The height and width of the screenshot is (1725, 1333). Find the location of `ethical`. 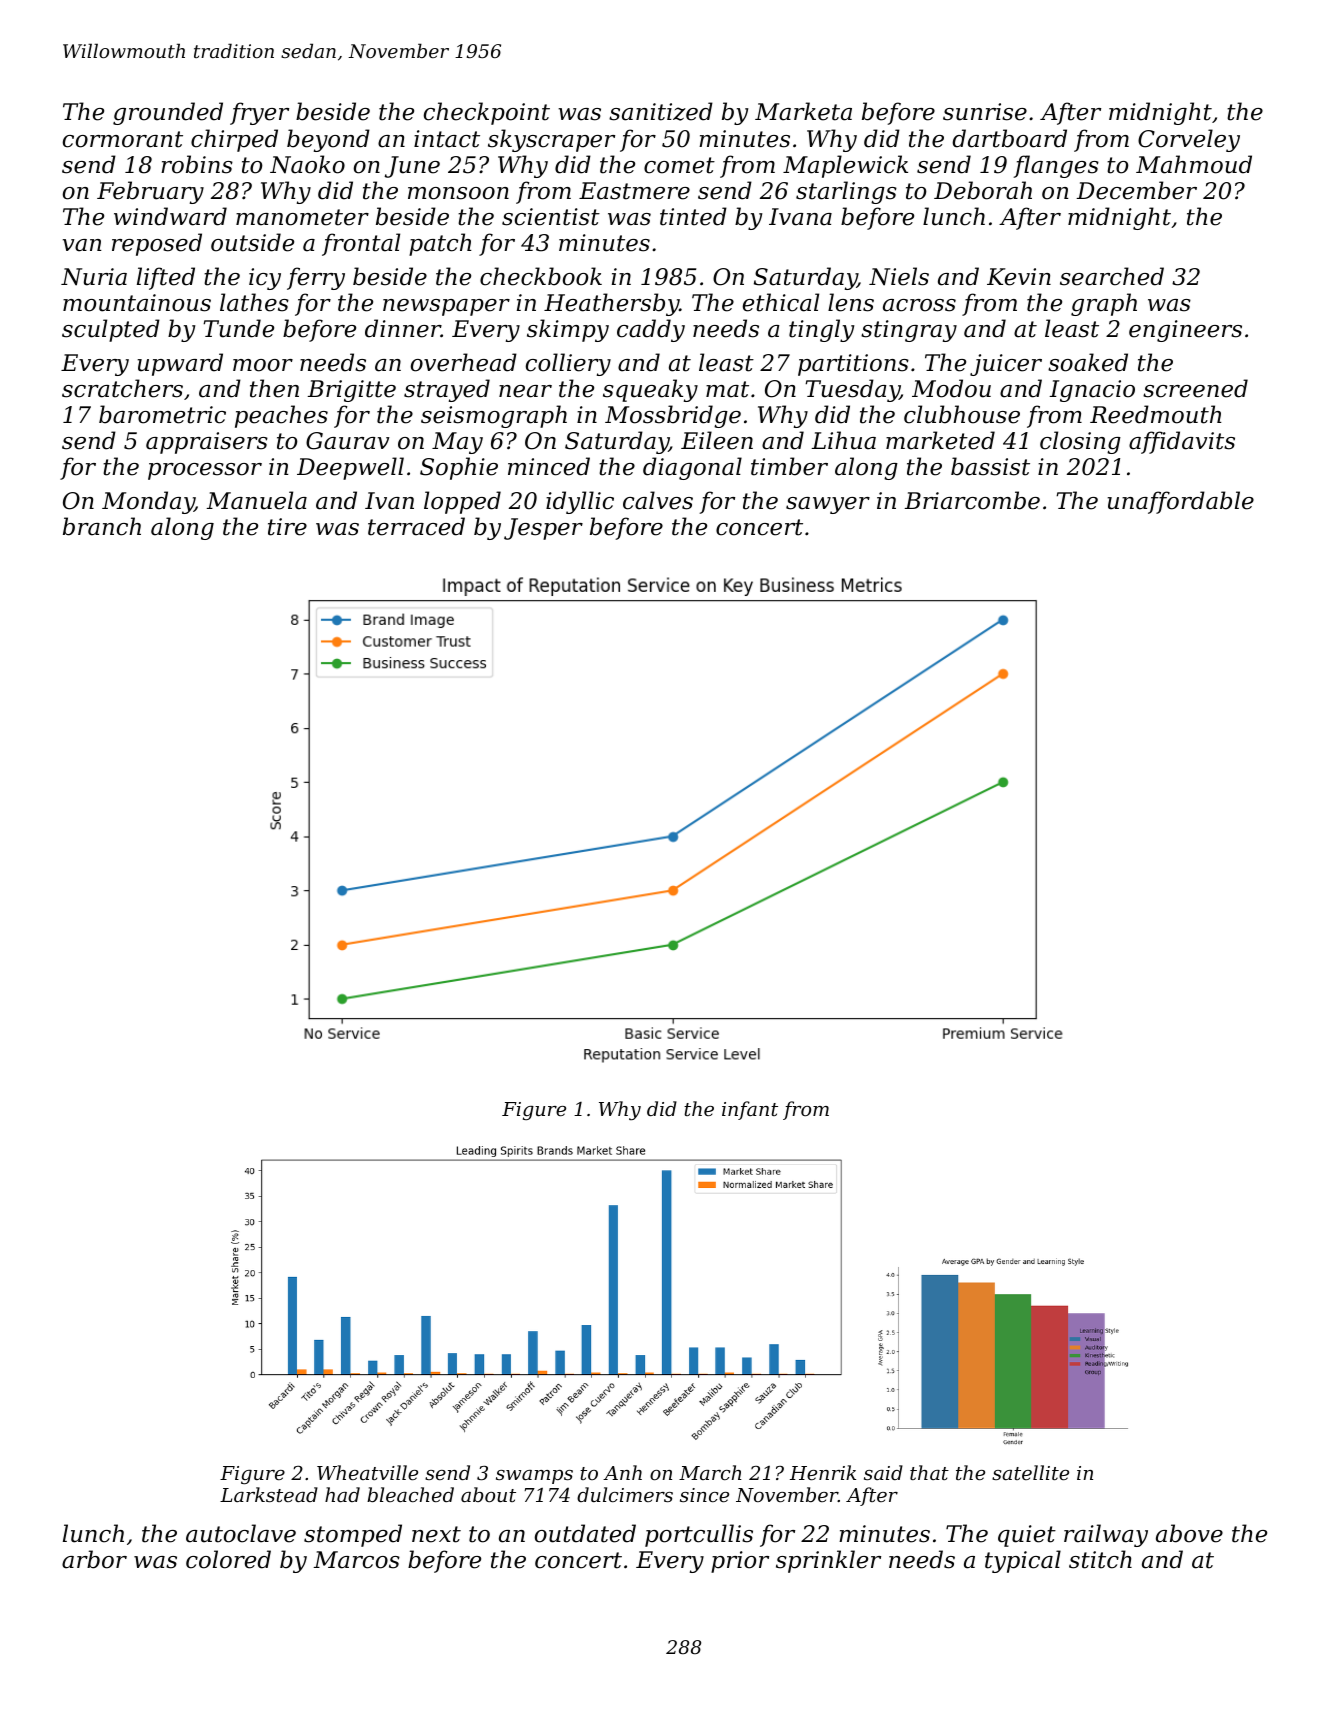

ethical is located at coordinates (781, 302).
